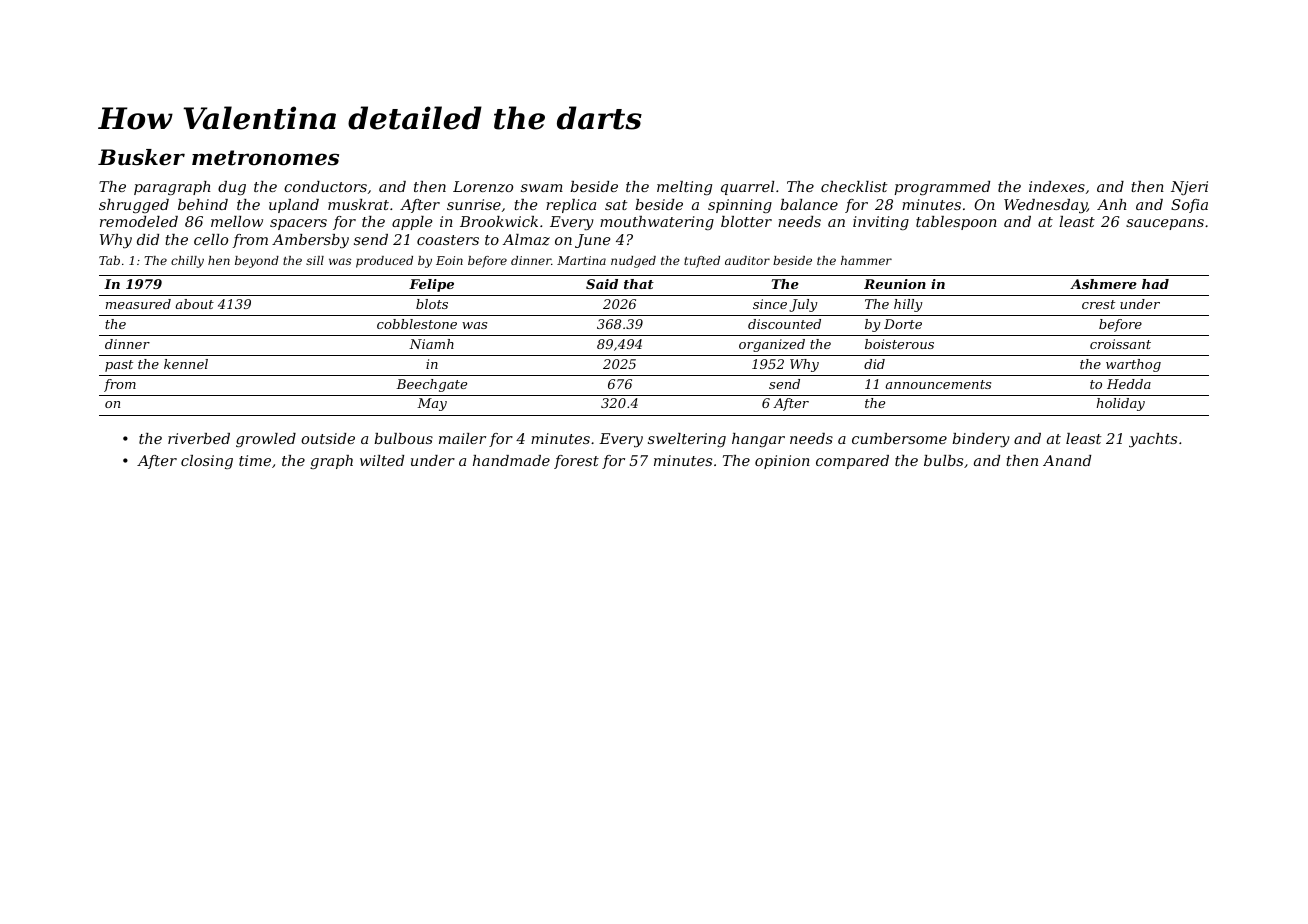 The height and width of the page is (924, 1308). What do you see at coordinates (854, 186) in the page?
I see `checklist` at bounding box center [854, 186].
